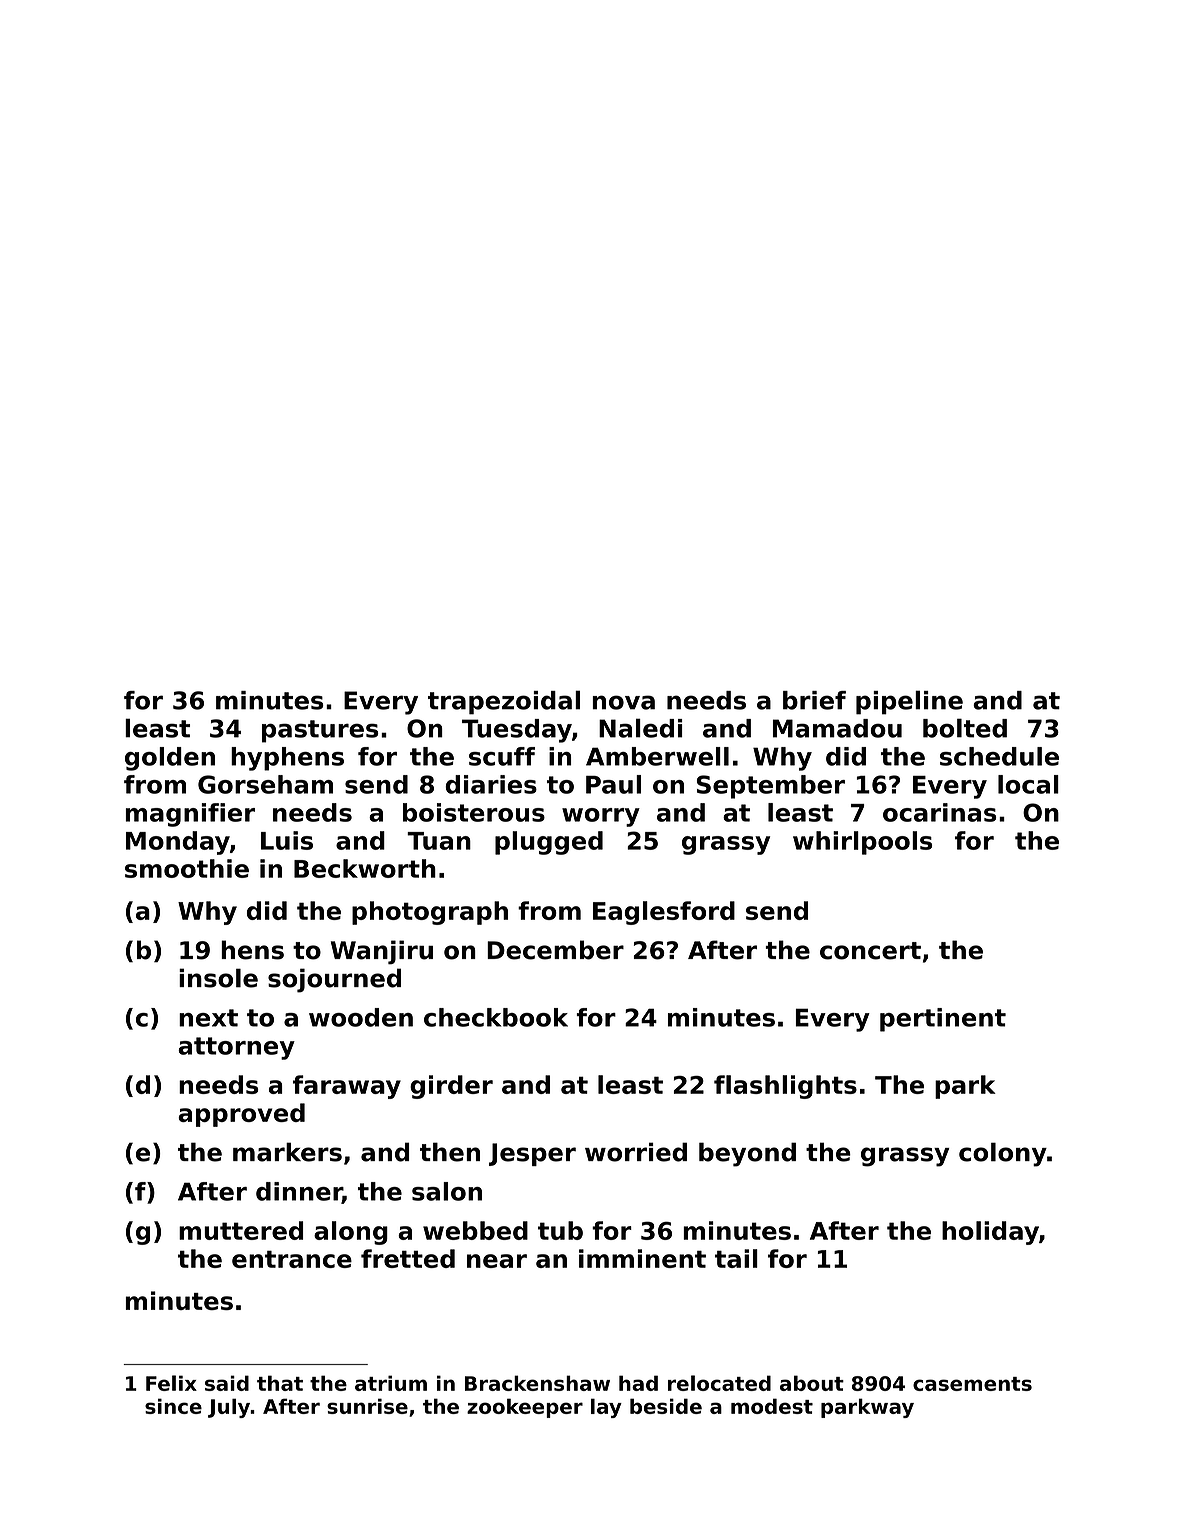  I want to click on said, so click(227, 1383).
